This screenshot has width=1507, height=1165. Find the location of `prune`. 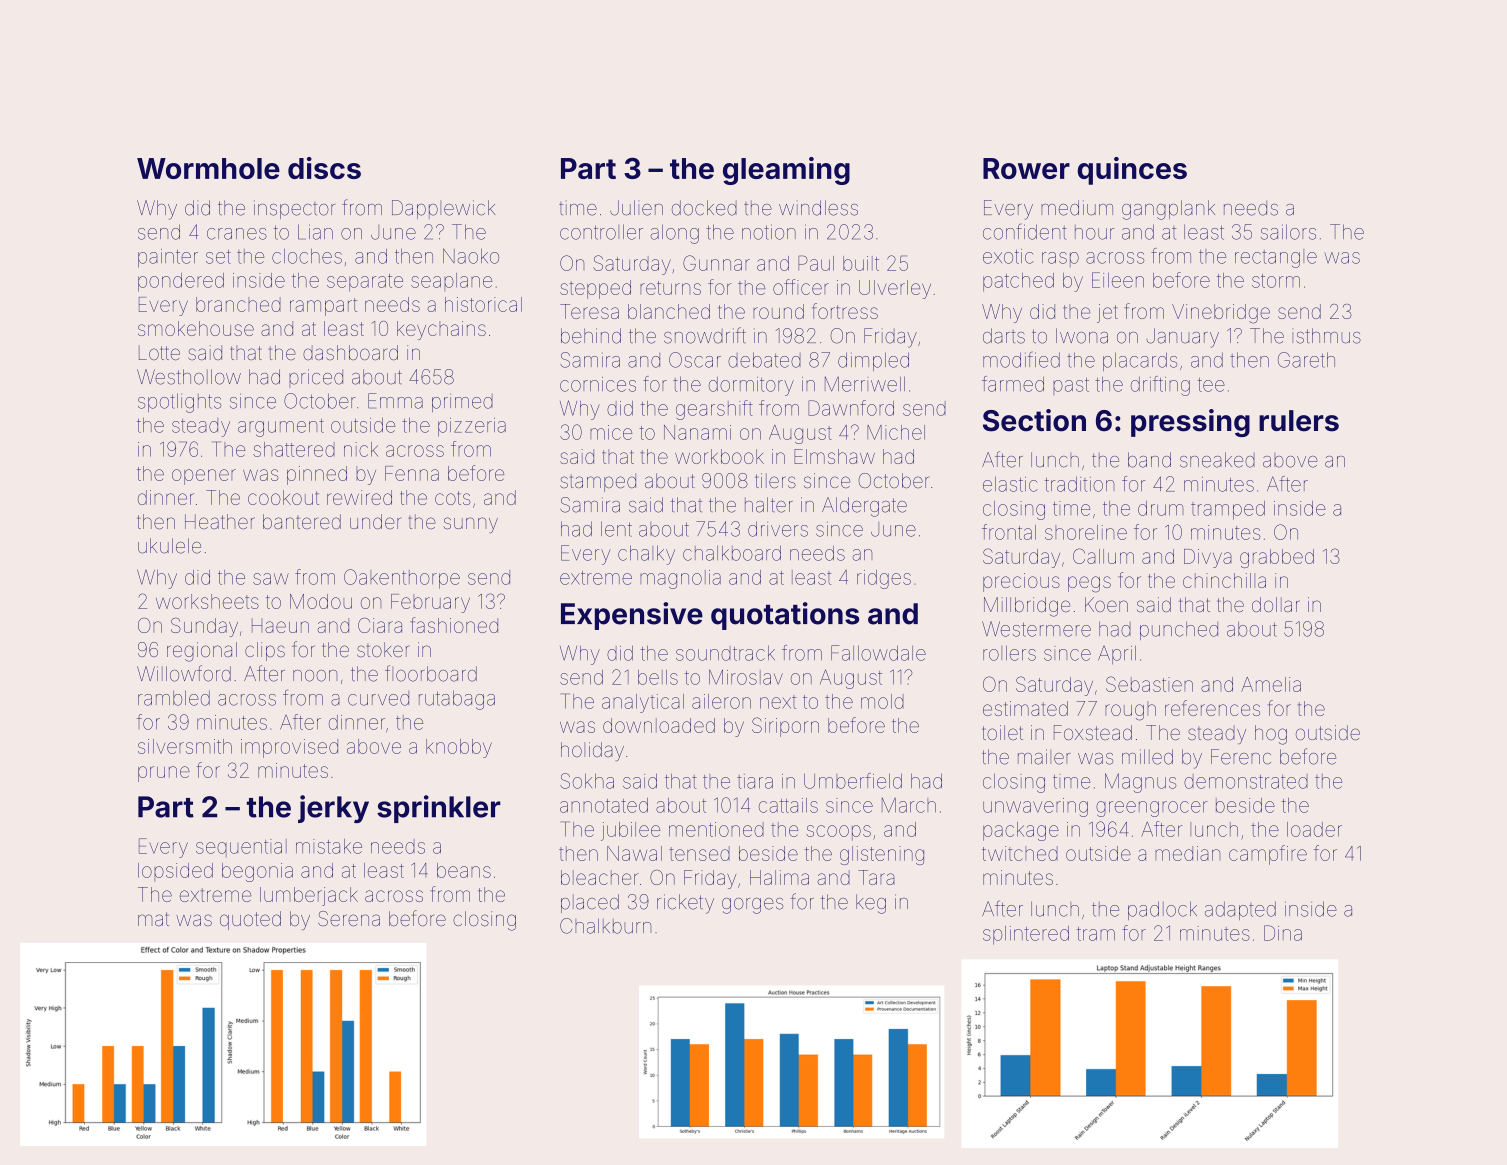

prune is located at coordinates (164, 774).
